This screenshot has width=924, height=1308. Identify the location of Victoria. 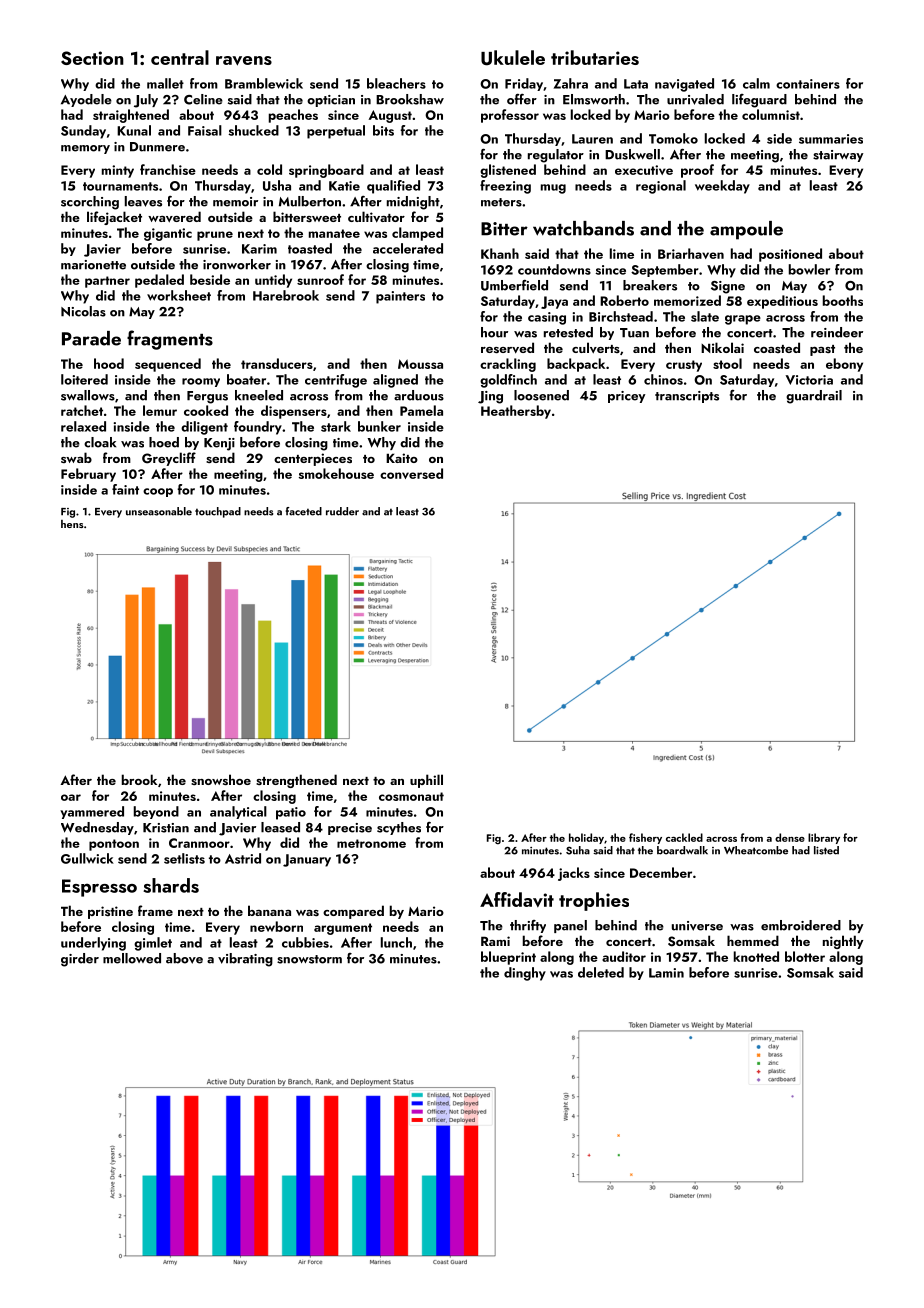
(809, 380).
